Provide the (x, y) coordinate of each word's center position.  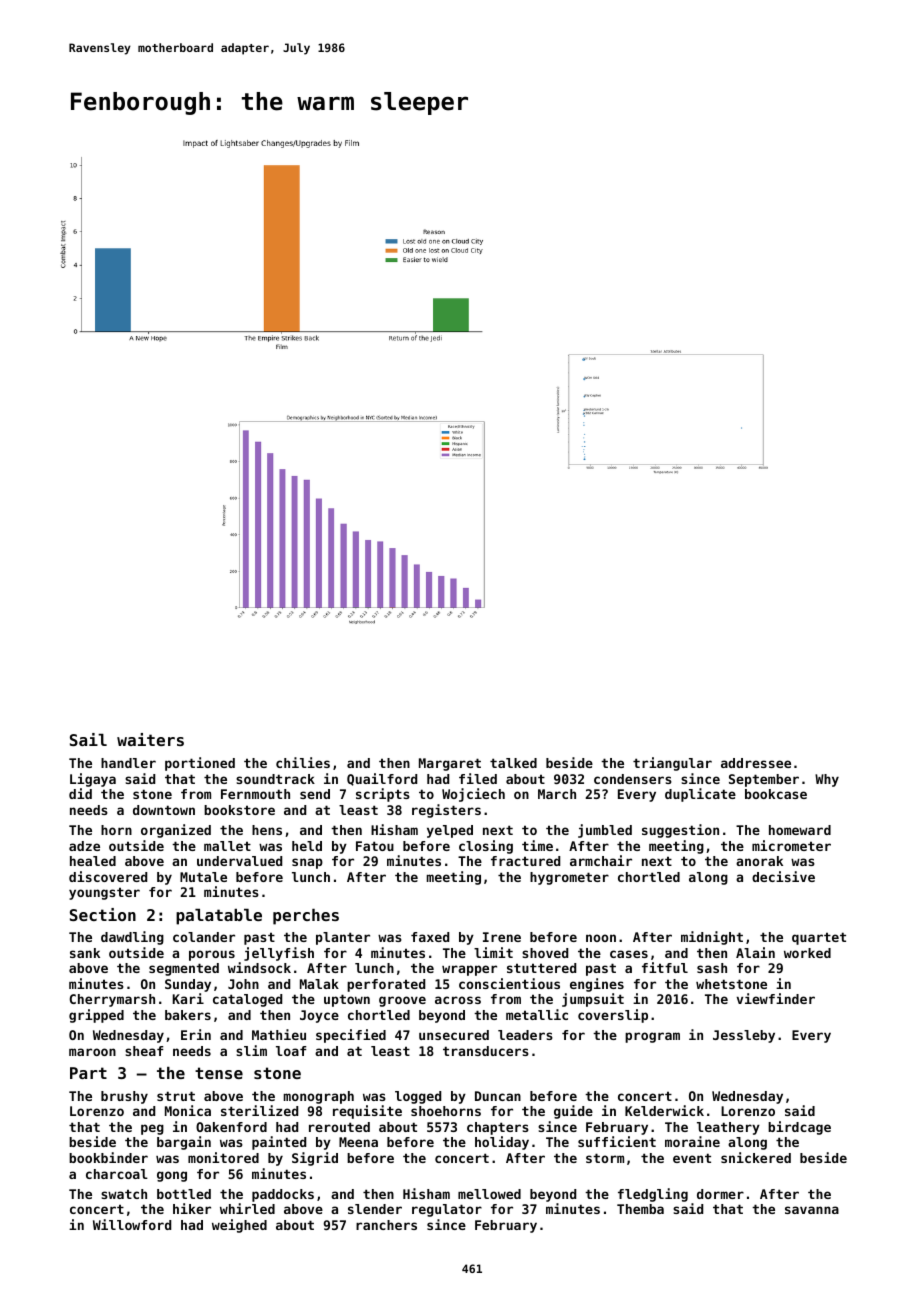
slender (375, 1209)
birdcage (799, 1128)
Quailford (382, 779)
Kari (188, 998)
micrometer (791, 845)
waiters (150, 739)
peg (152, 1129)
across (458, 1000)
